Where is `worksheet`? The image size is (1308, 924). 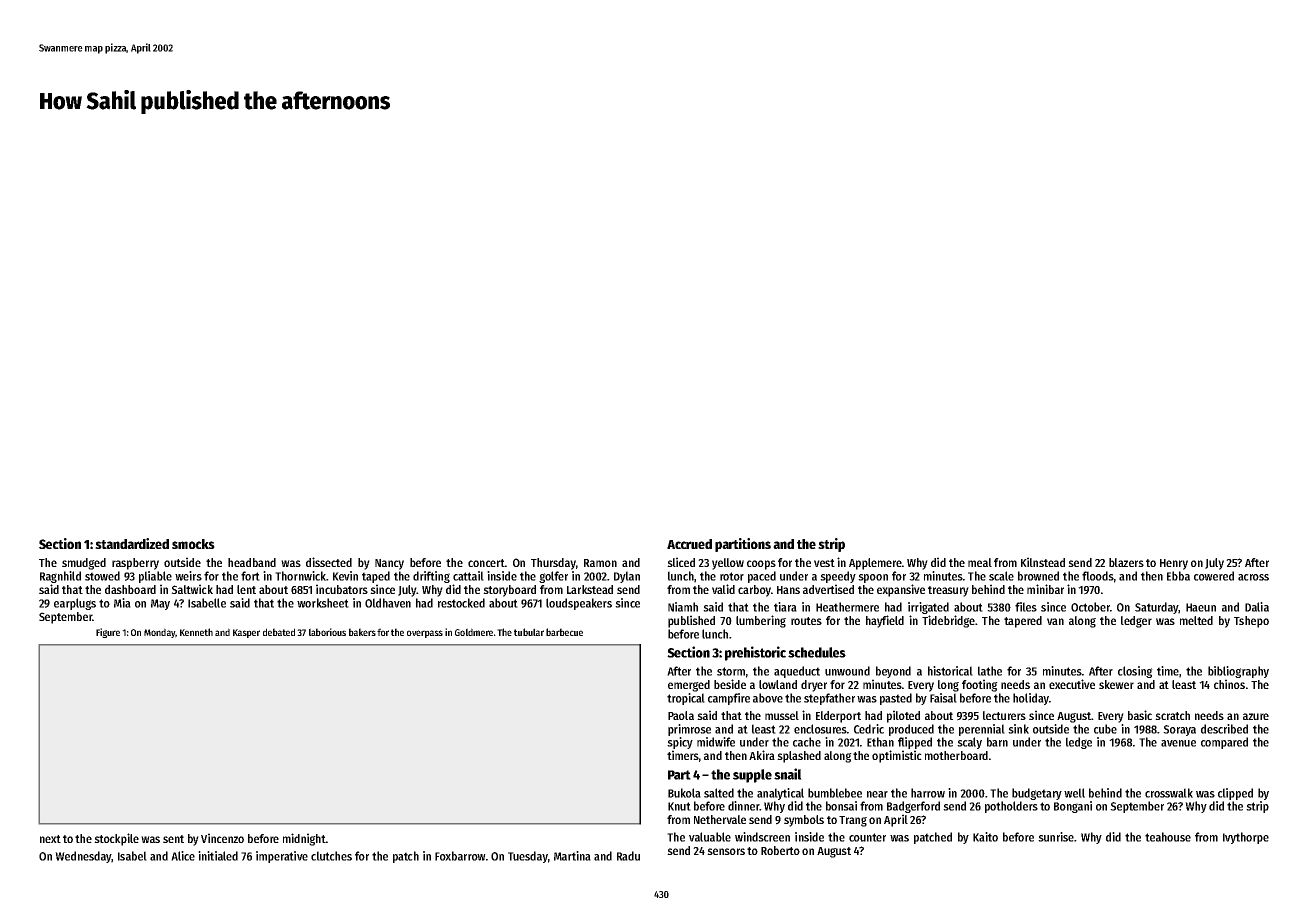 worksheet is located at coordinates (323, 603).
